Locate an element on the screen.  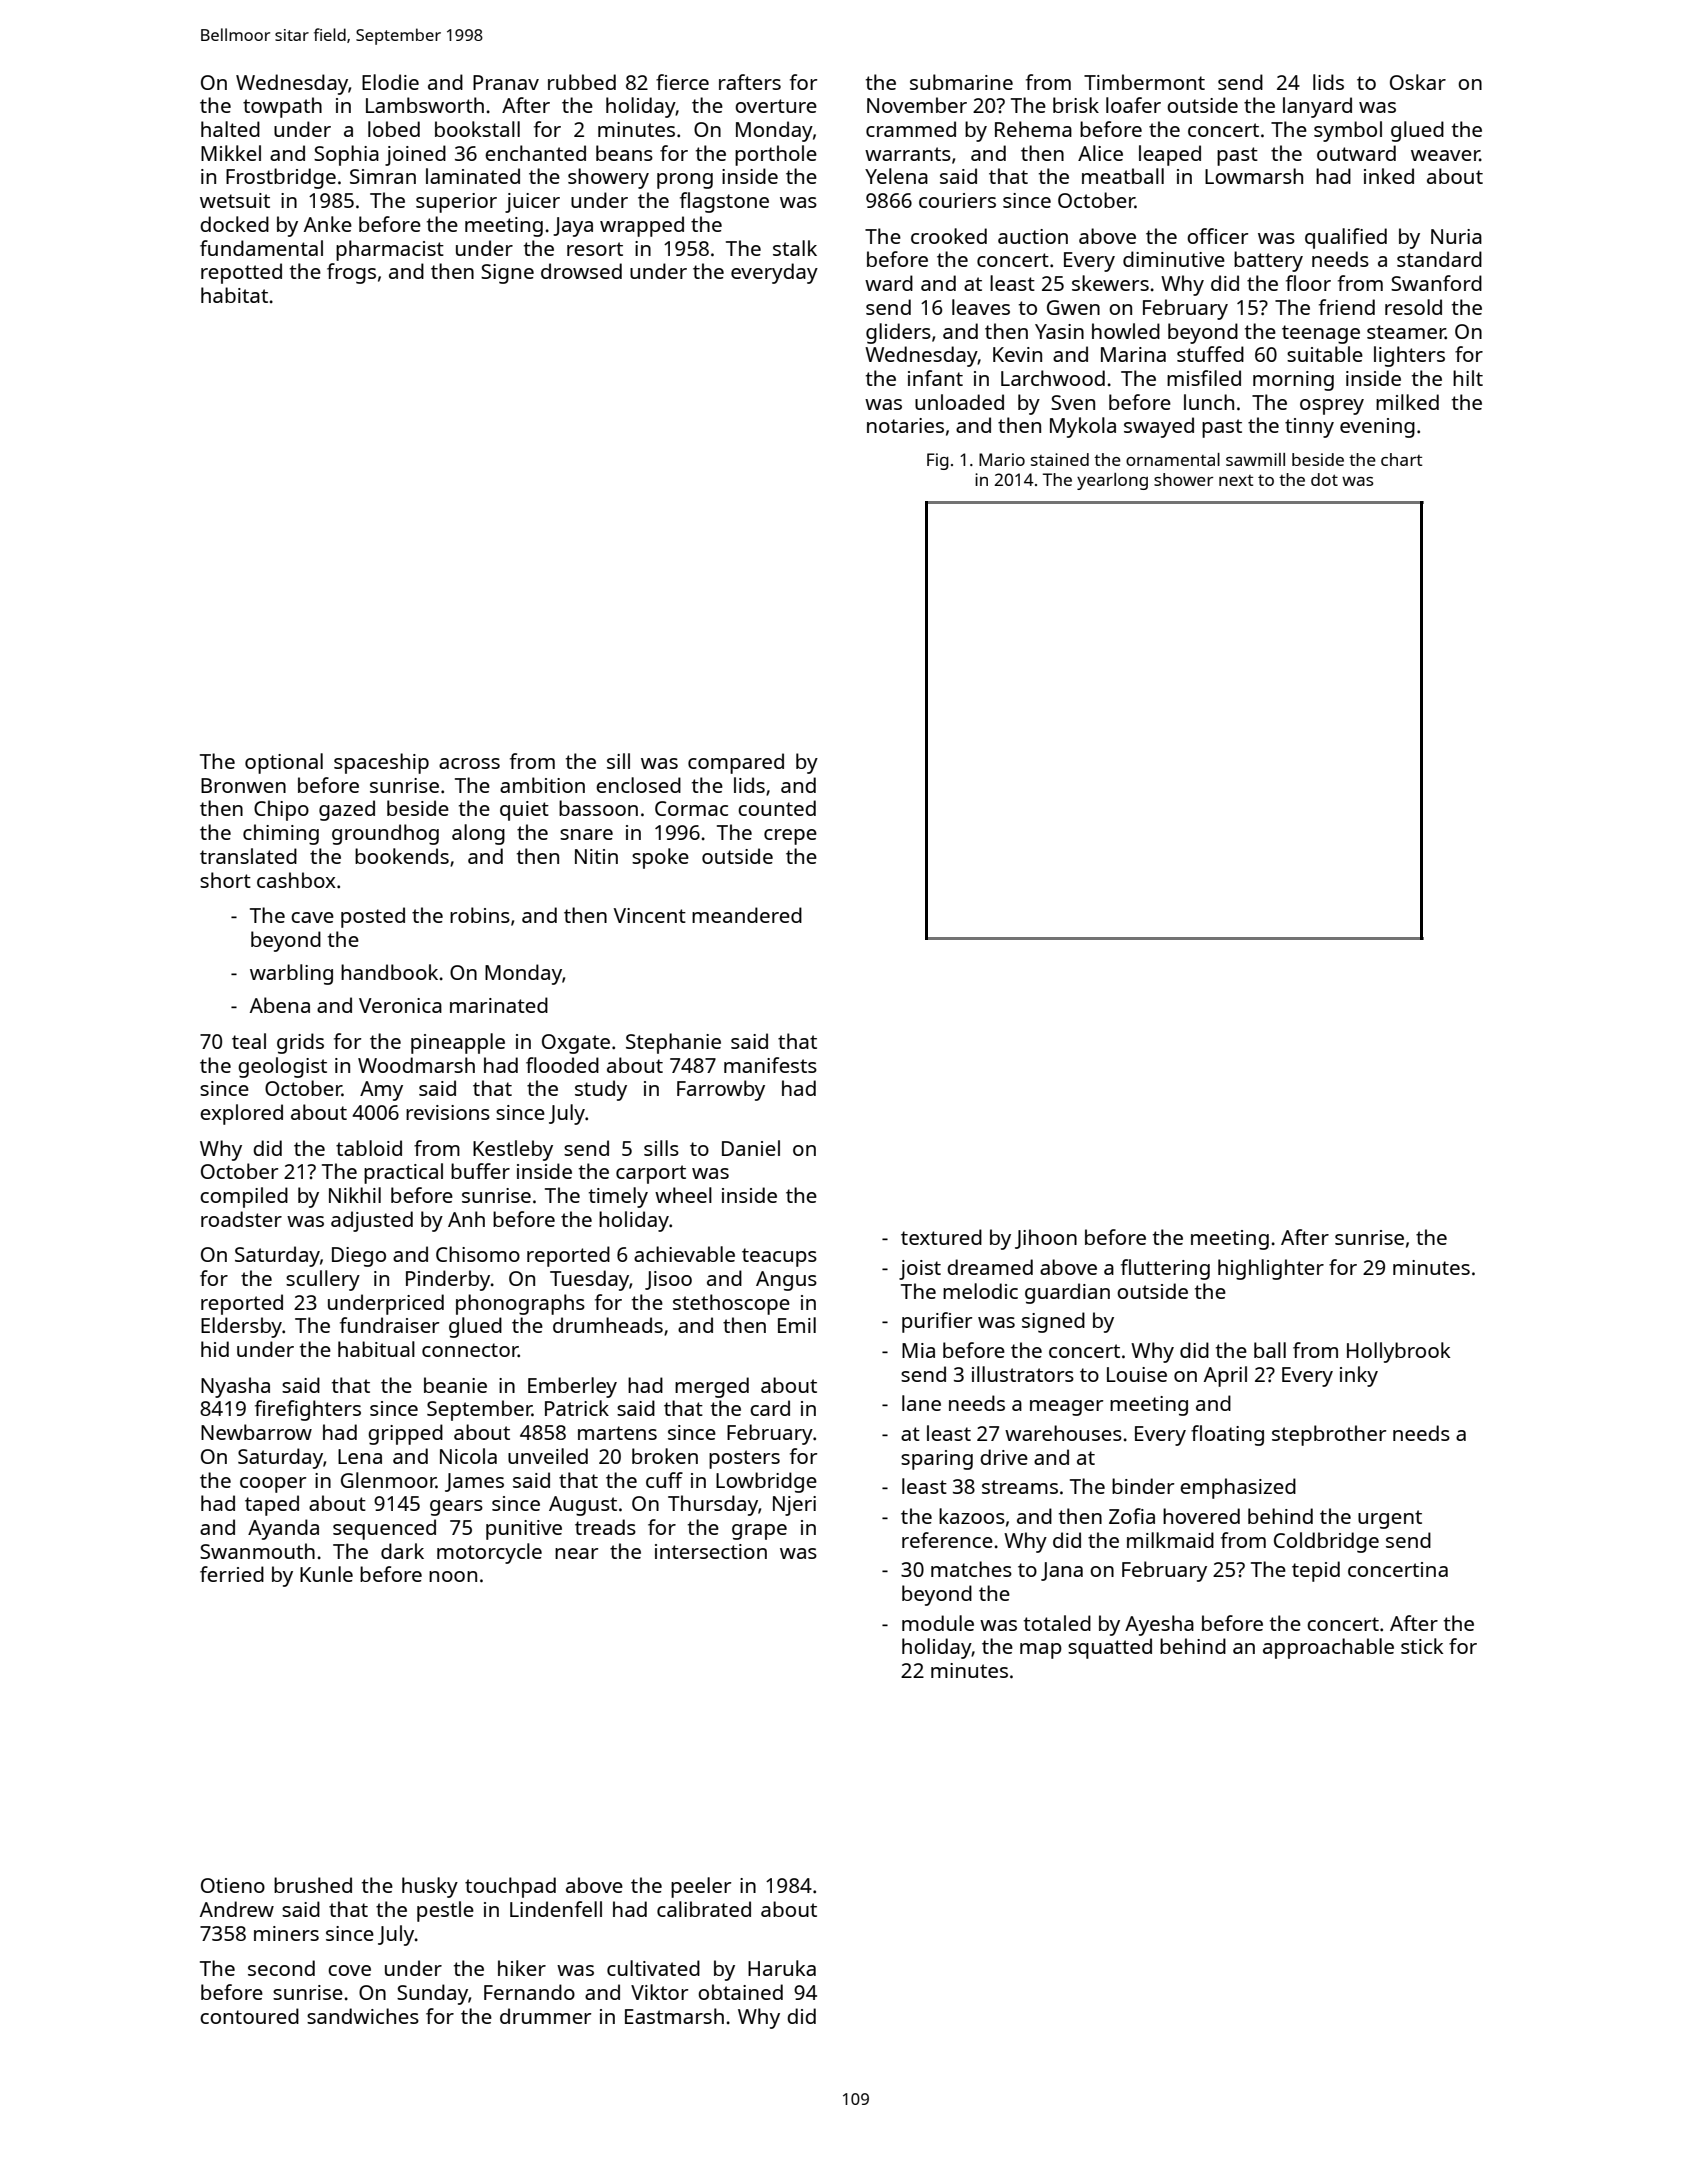
yearlong is located at coordinates (1112, 481).
